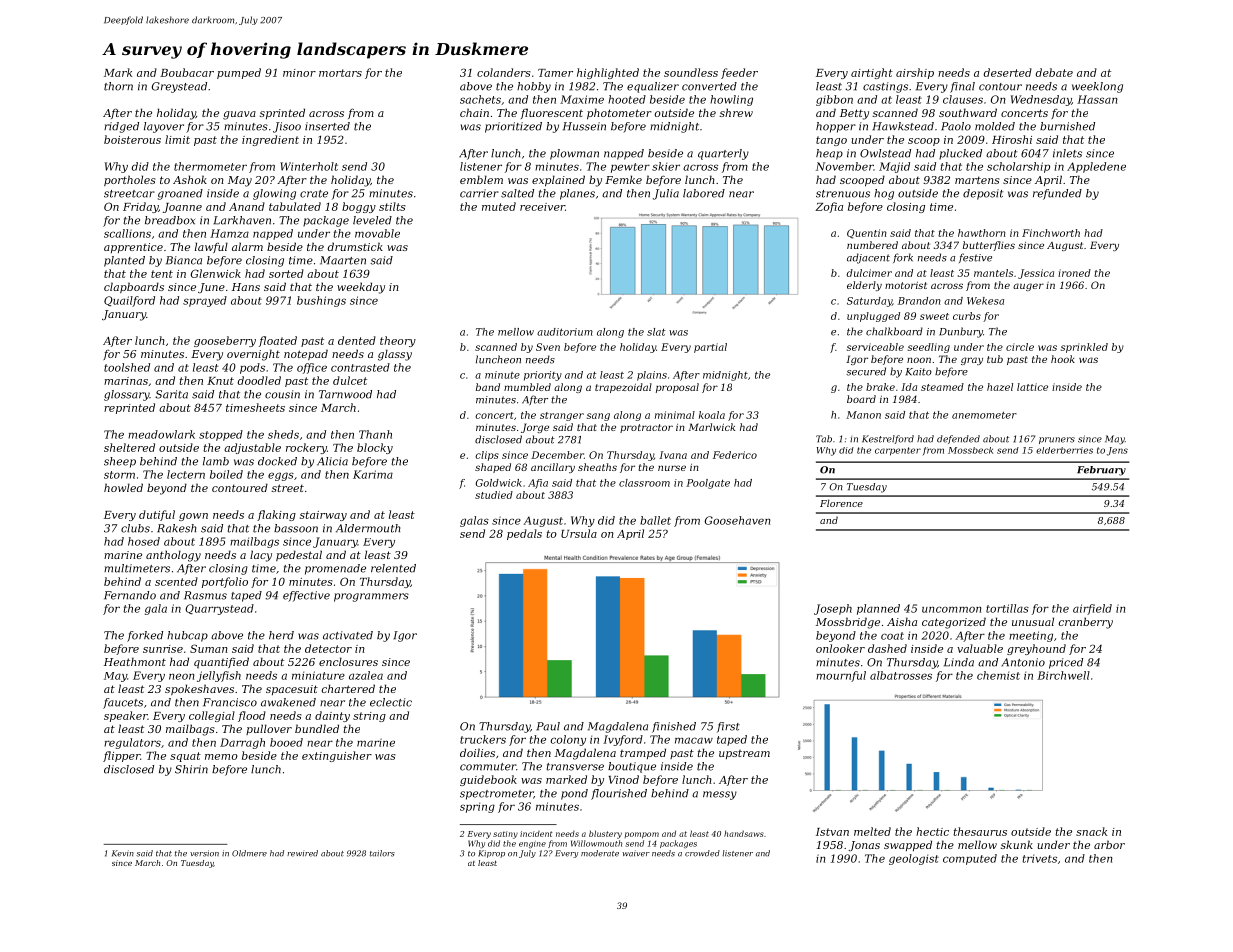 This document has width=1233, height=952. I want to click on Appledene, so click(1096, 167).
